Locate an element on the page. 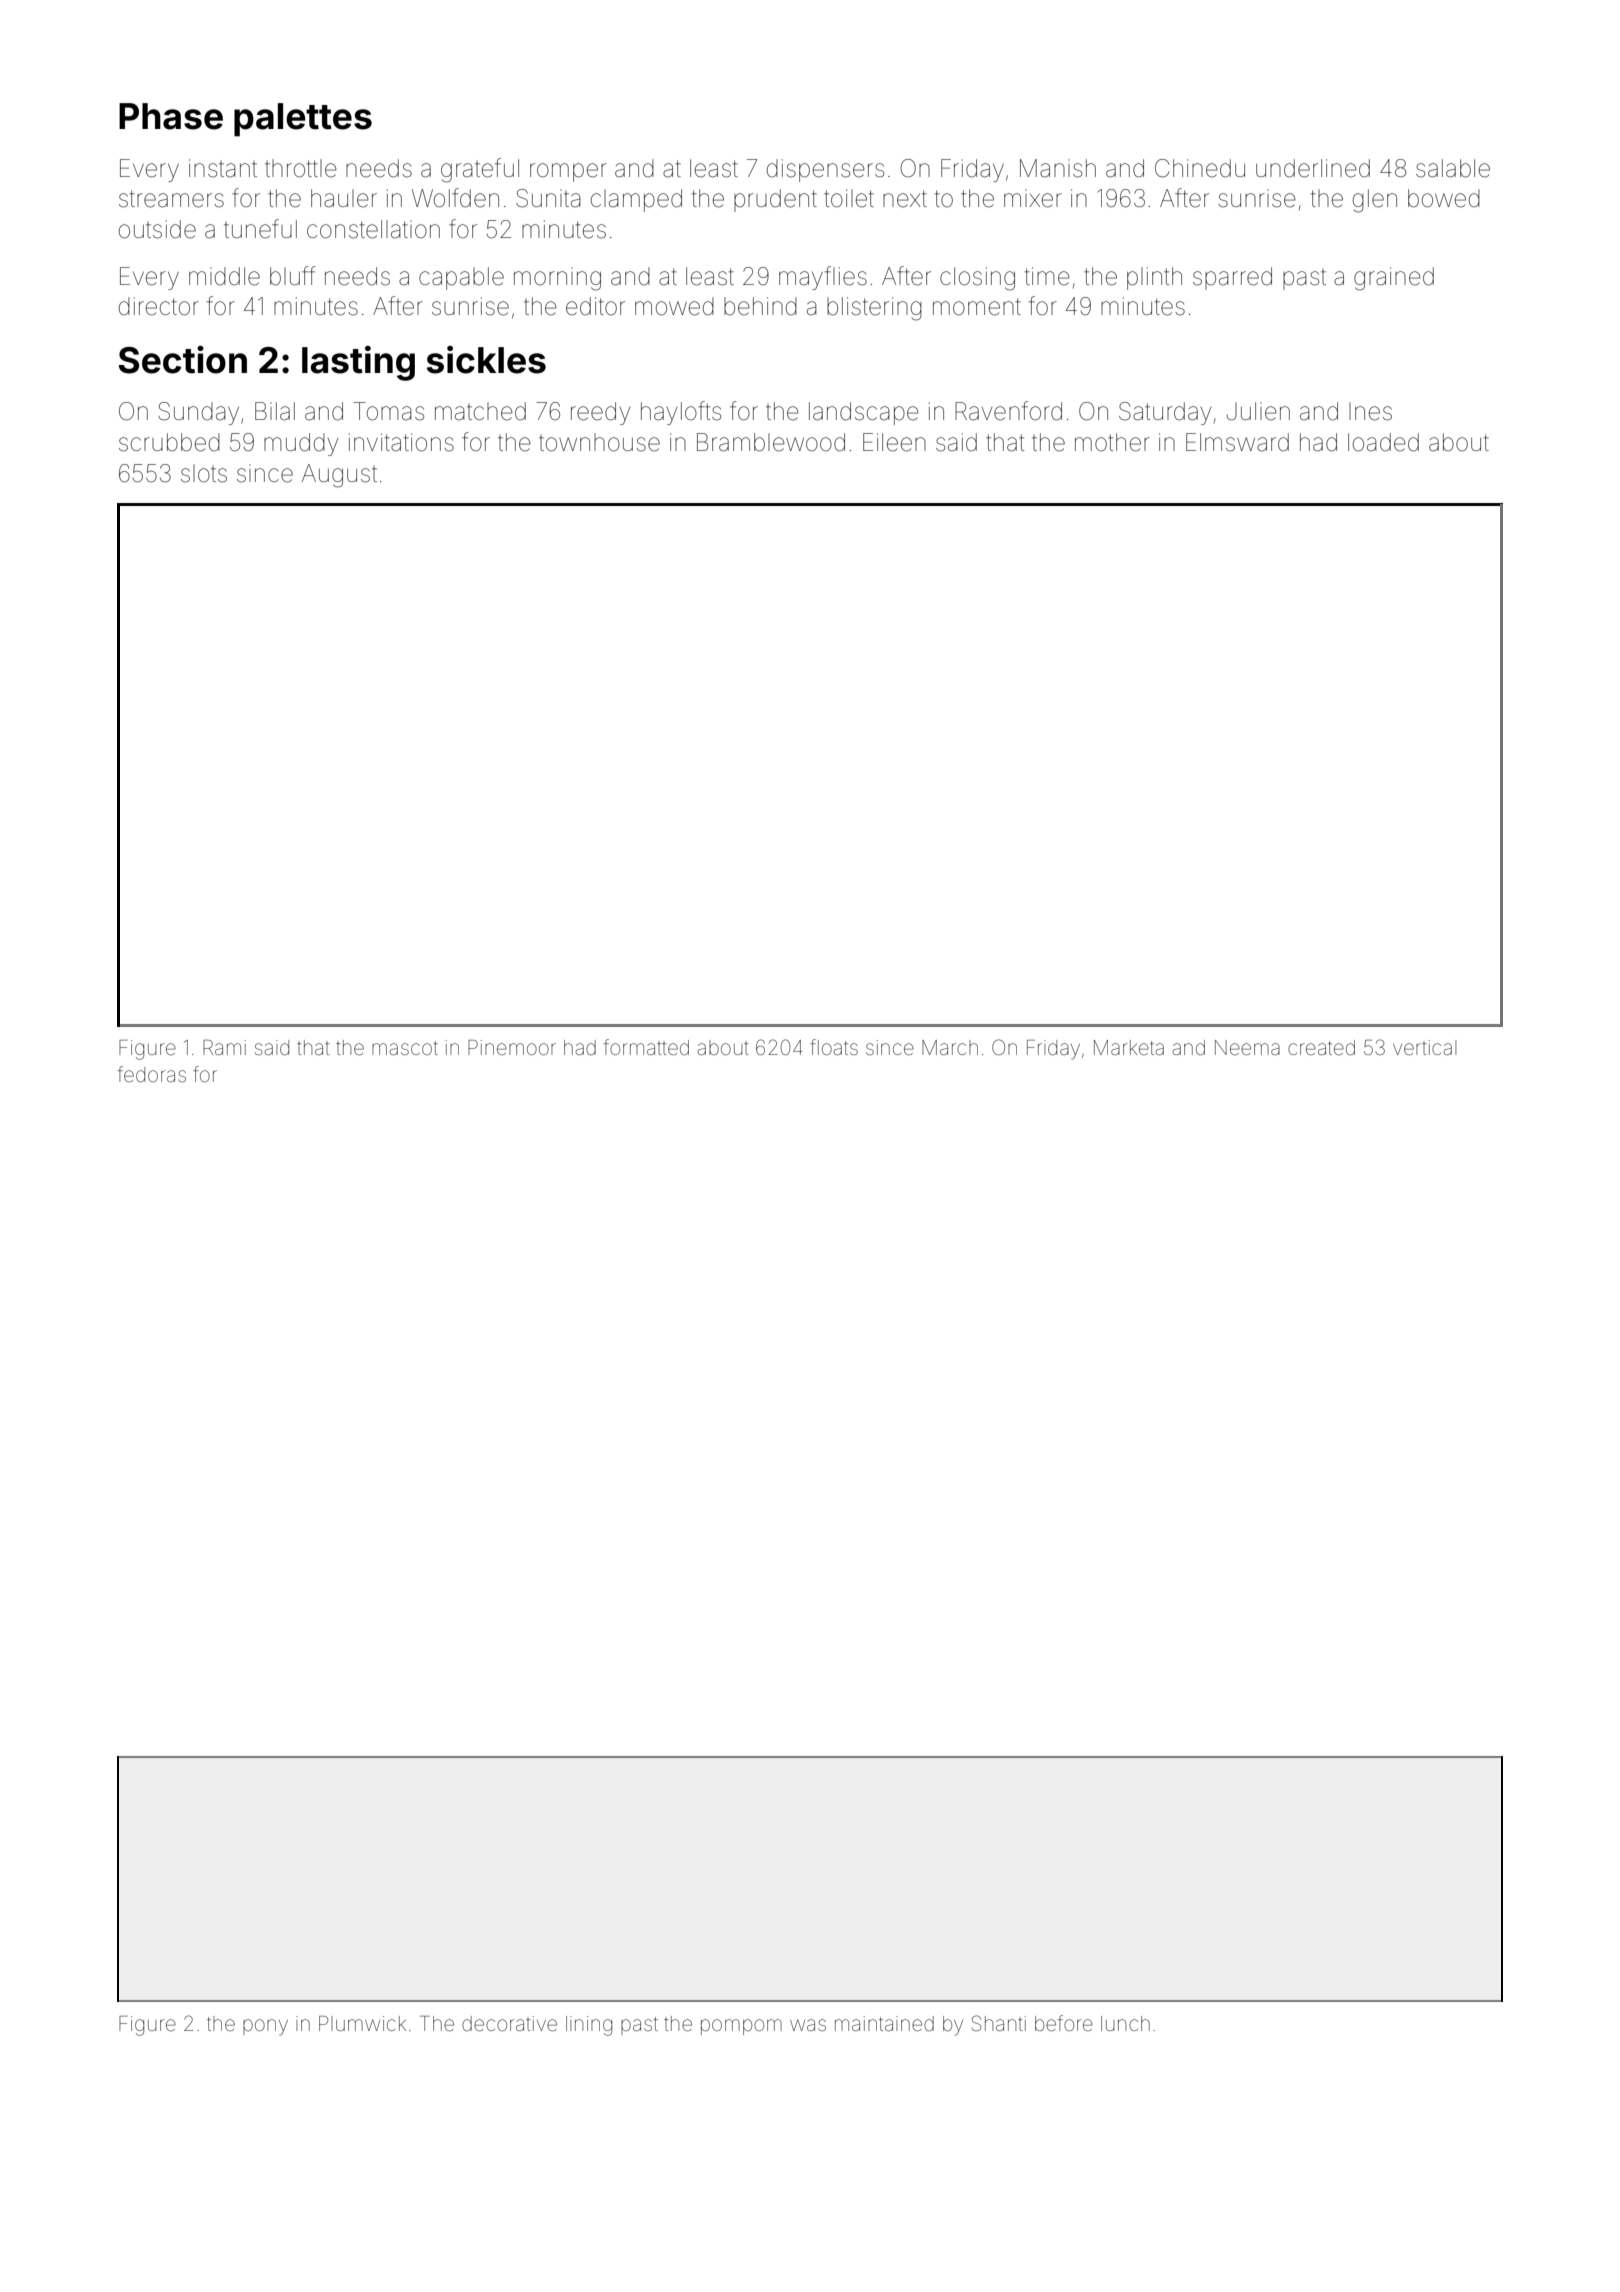 The width and height of the page is (1620, 2292). created is located at coordinates (1321, 1047).
